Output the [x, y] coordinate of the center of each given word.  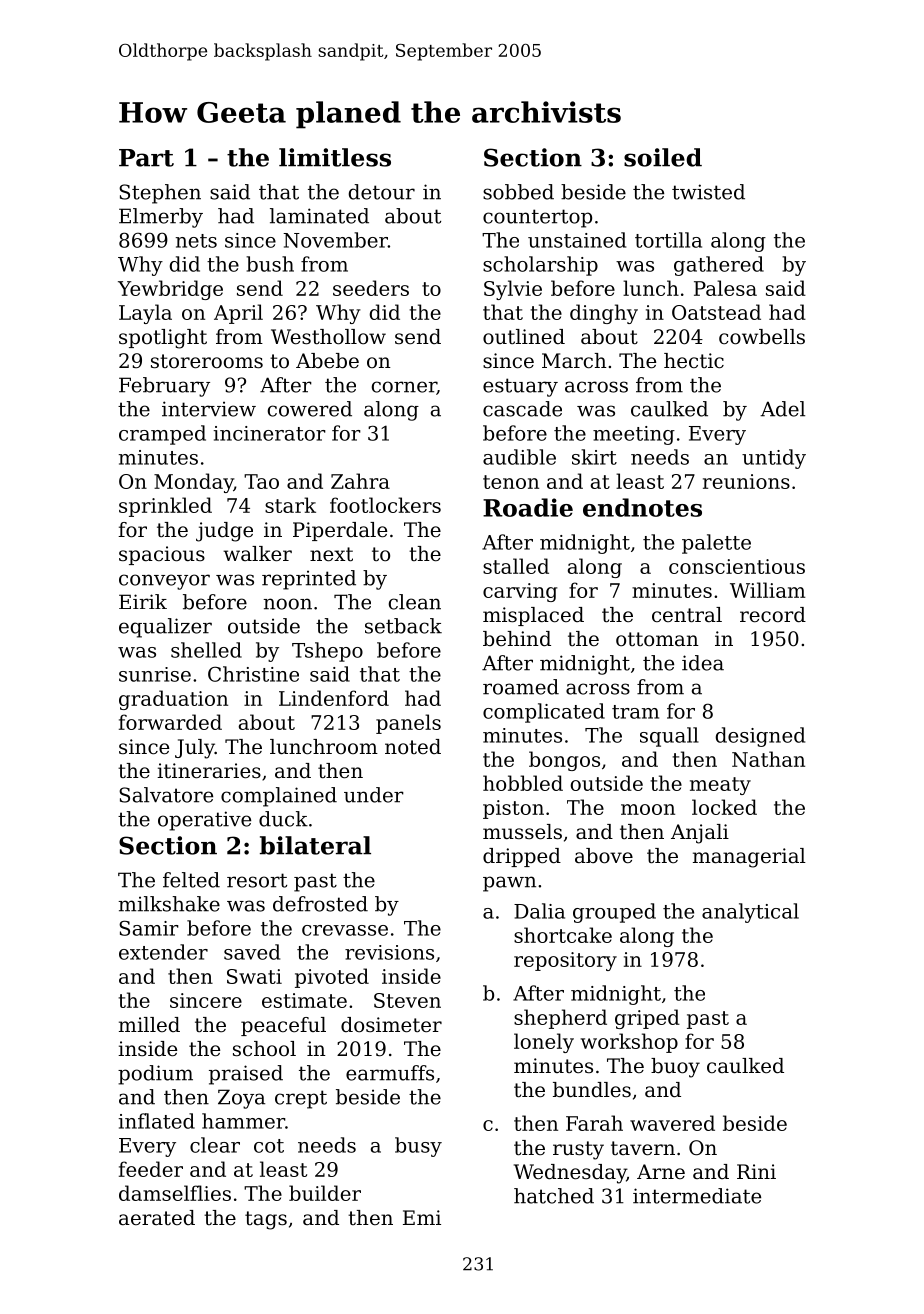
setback [403, 626]
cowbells [762, 337]
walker [257, 554]
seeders [371, 288]
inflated [157, 1121]
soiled [663, 157]
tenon [511, 482]
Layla [145, 314]
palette [716, 544]
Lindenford [334, 698]
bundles [592, 1090]
